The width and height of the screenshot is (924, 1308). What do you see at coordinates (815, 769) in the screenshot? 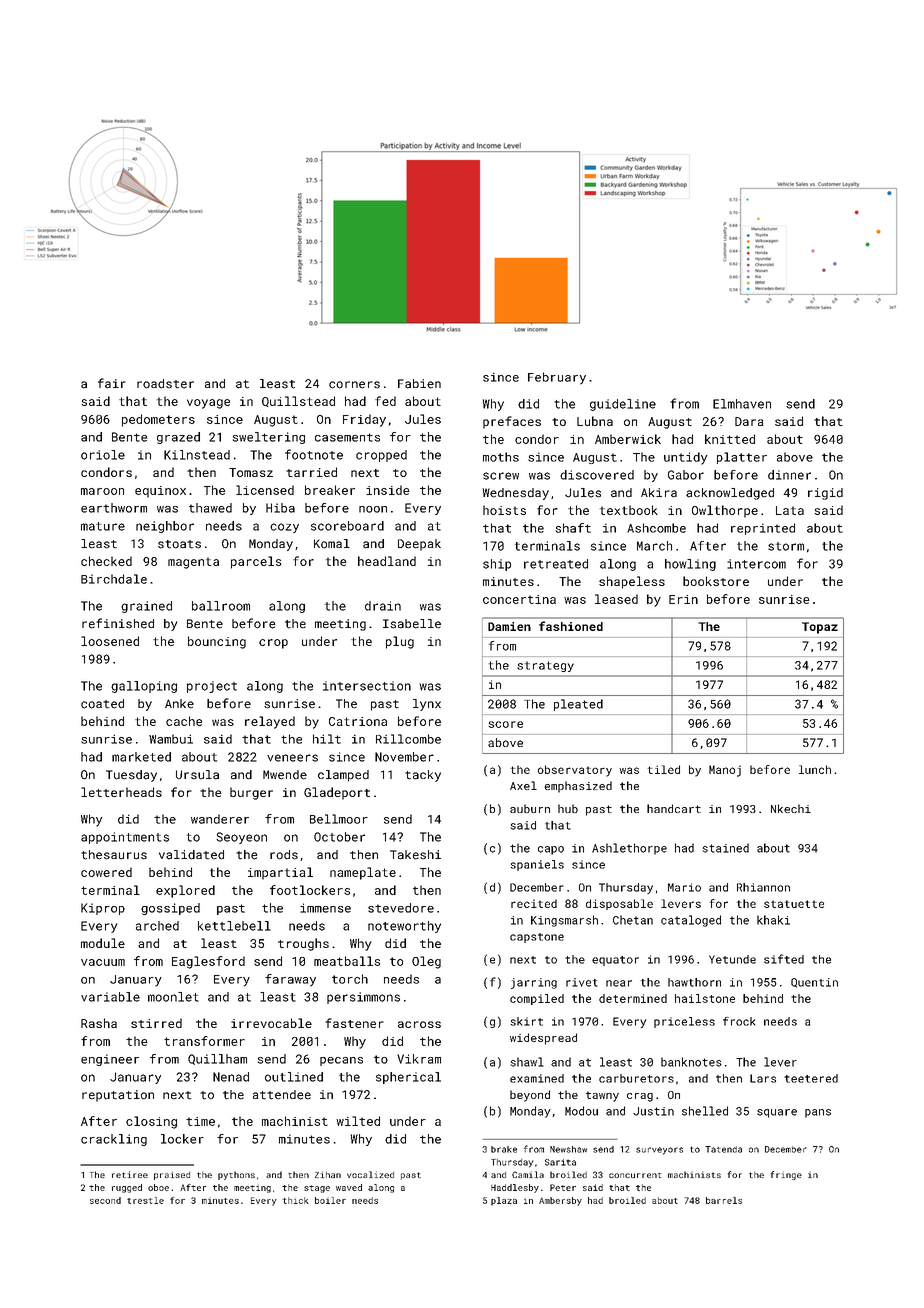
I see `lunch` at bounding box center [815, 769].
